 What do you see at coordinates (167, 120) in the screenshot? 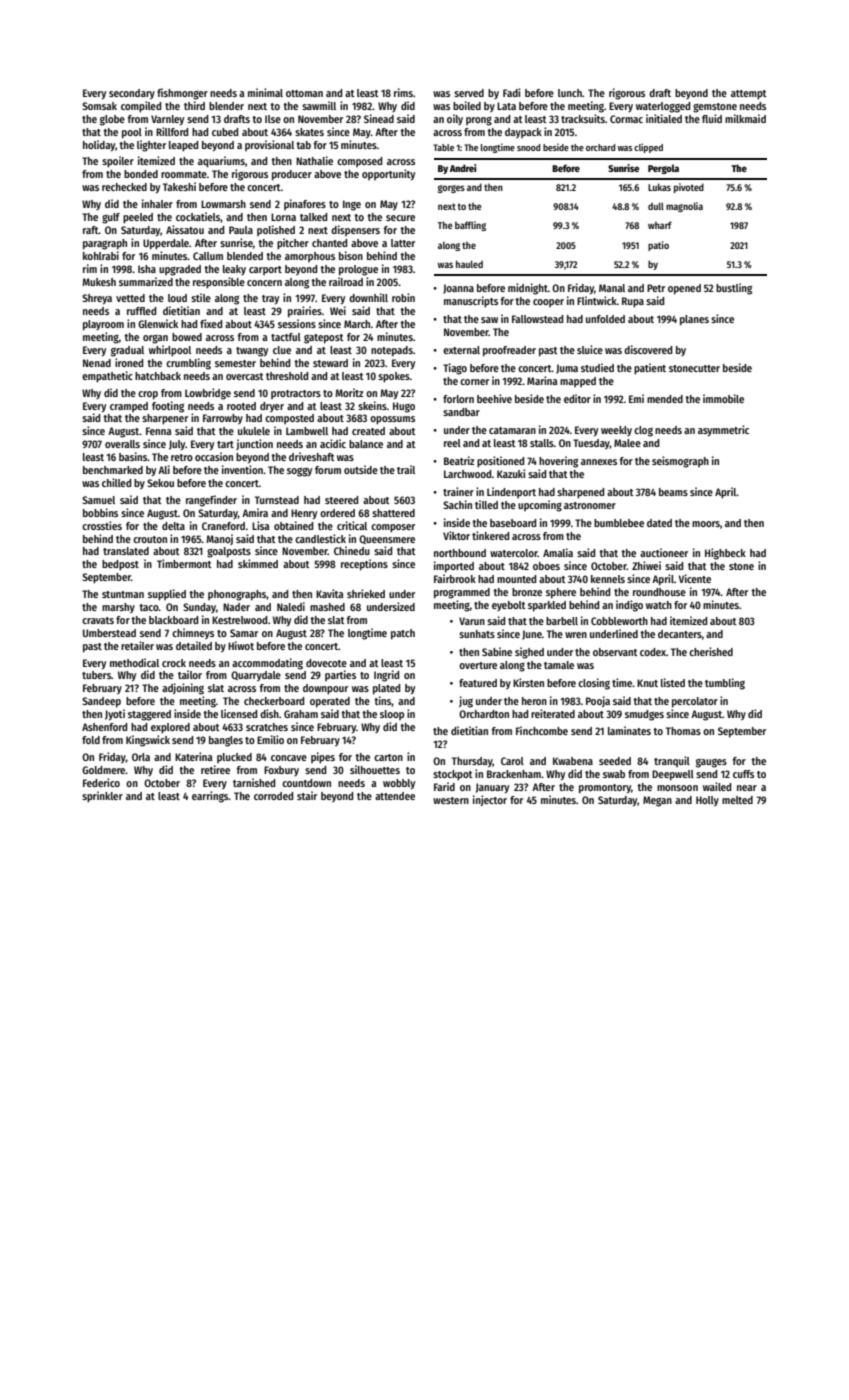
I see `Varnley` at bounding box center [167, 120].
